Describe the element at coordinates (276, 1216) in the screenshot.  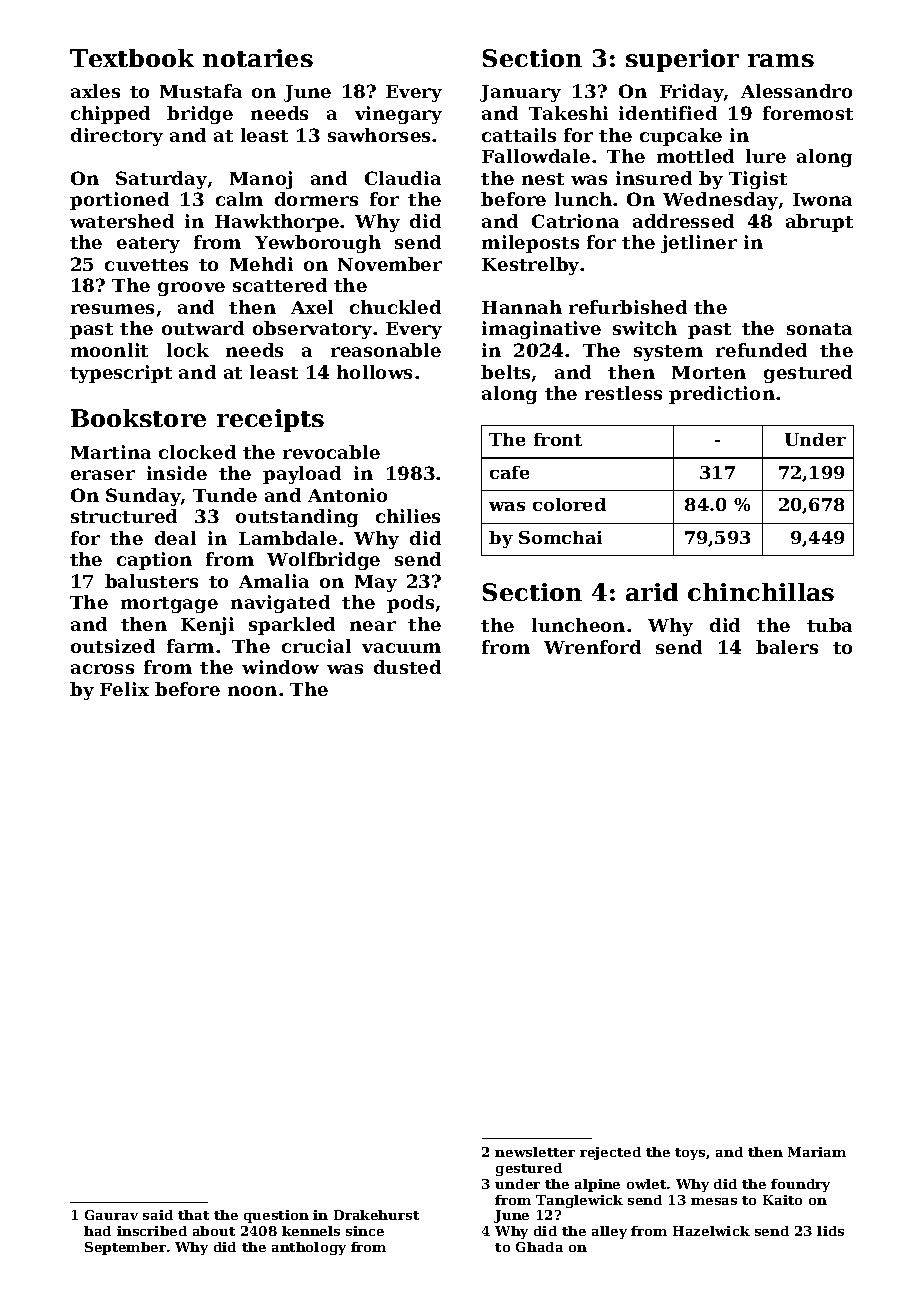
I see `question` at that location.
